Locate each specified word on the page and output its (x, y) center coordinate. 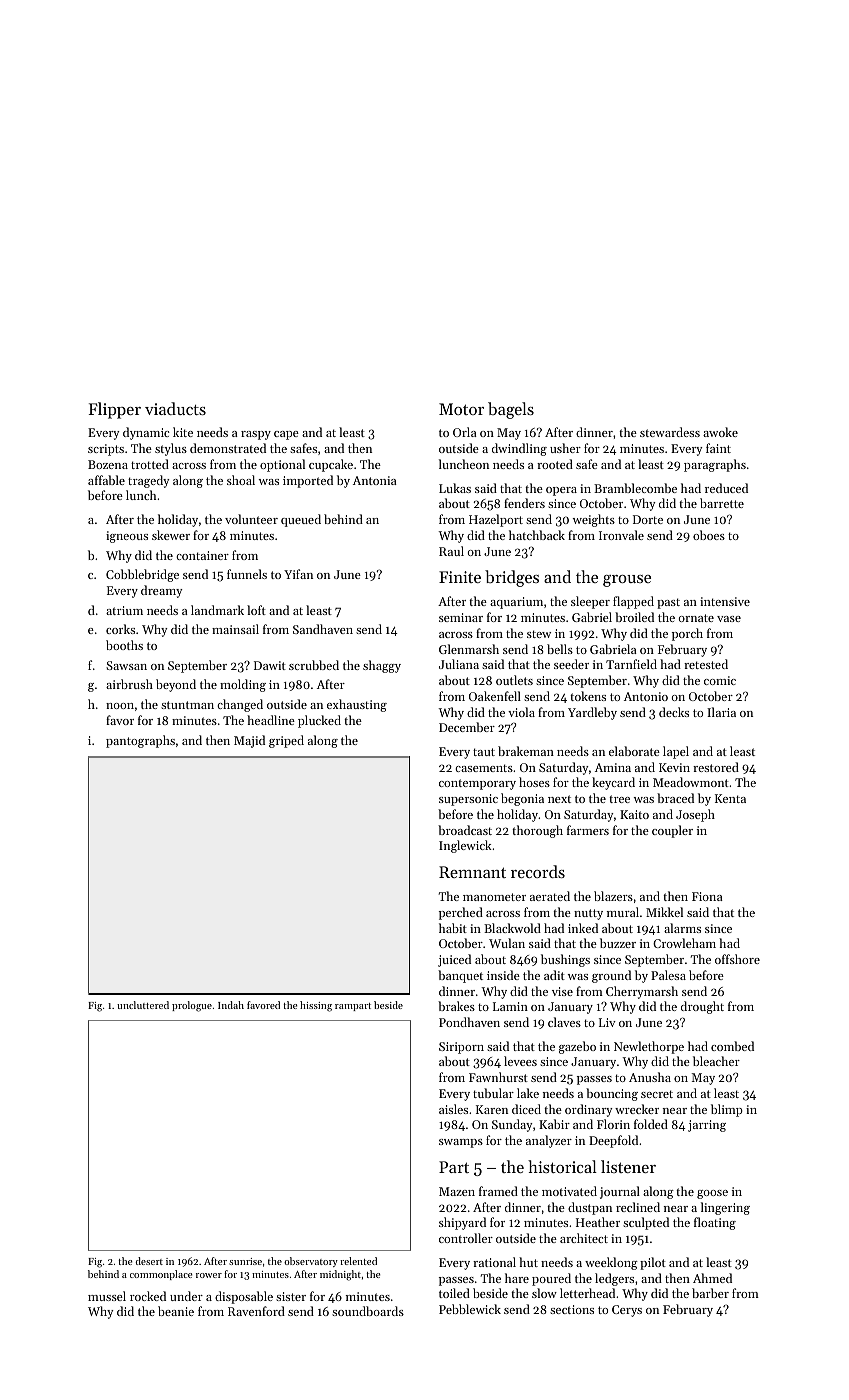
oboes (709, 535)
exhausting (357, 705)
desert (149, 1261)
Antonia (375, 480)
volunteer (251, 519)
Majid (249, 741)
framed (498, 1191)
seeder (571, 664)
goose (712, 1194)
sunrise (245, 1261)
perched (461, 913)
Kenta (730, 798)
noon (120, 706)
